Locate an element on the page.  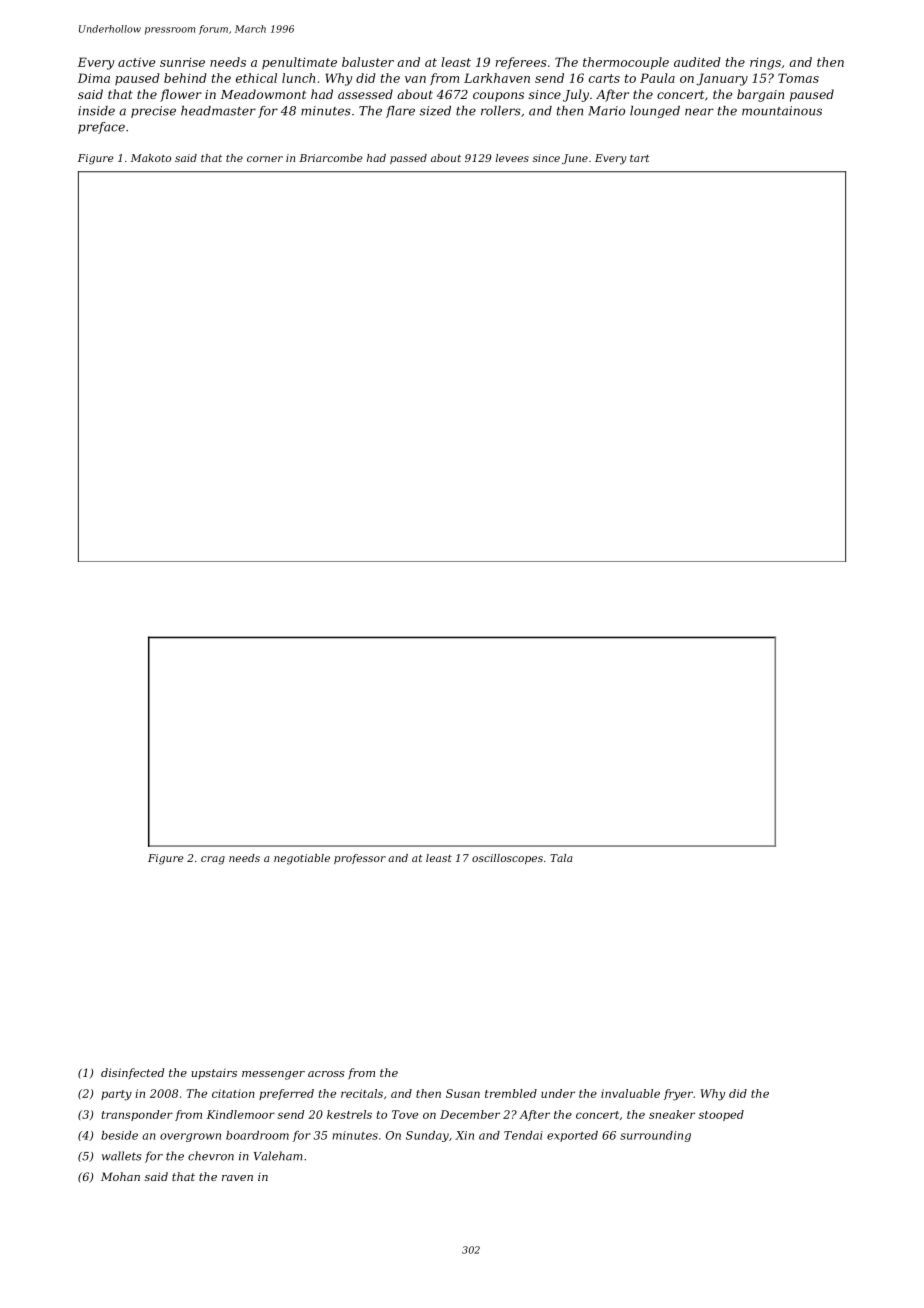
Xin is located at coordinates (464, 1135).
